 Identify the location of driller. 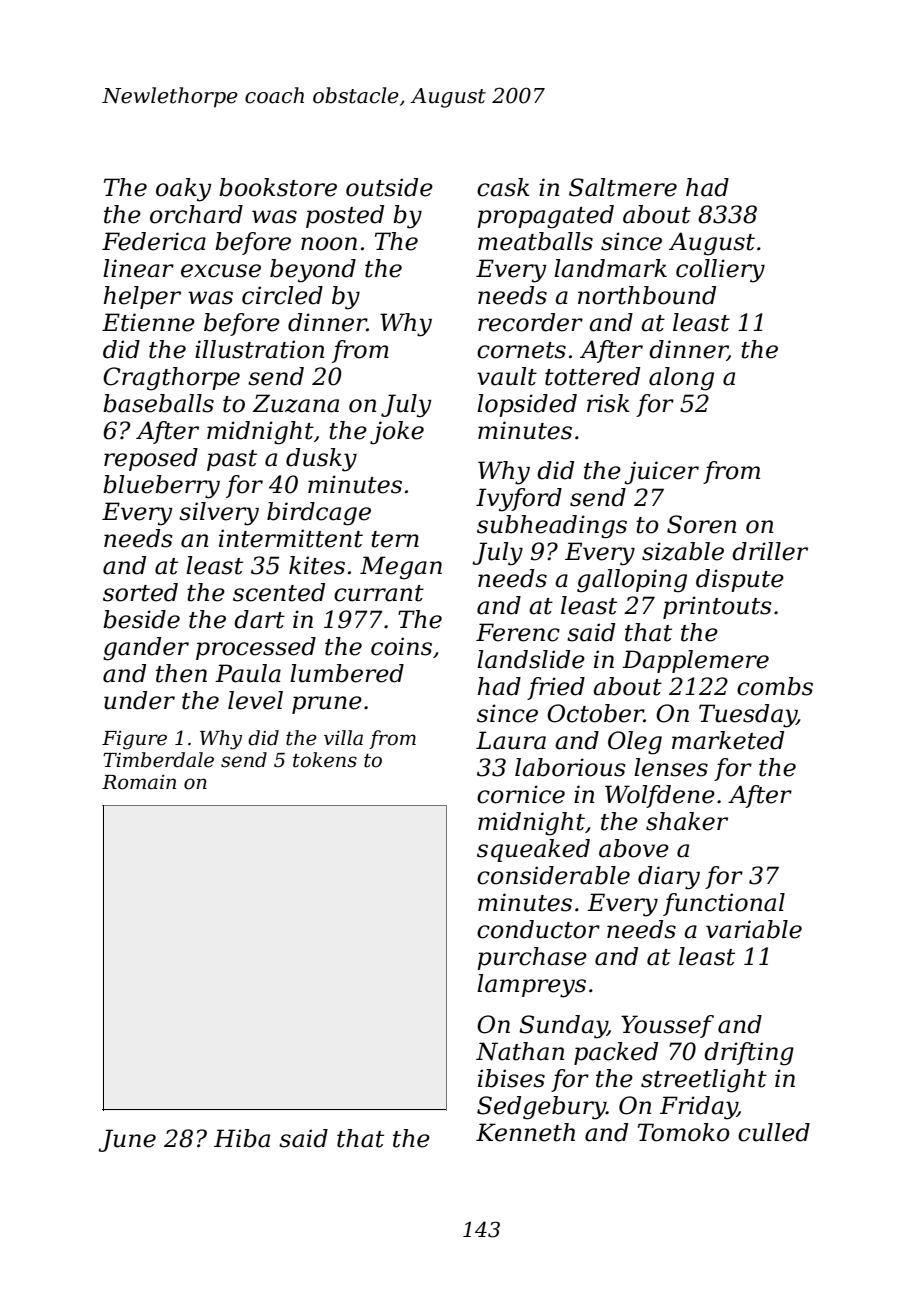
(770, 551).
